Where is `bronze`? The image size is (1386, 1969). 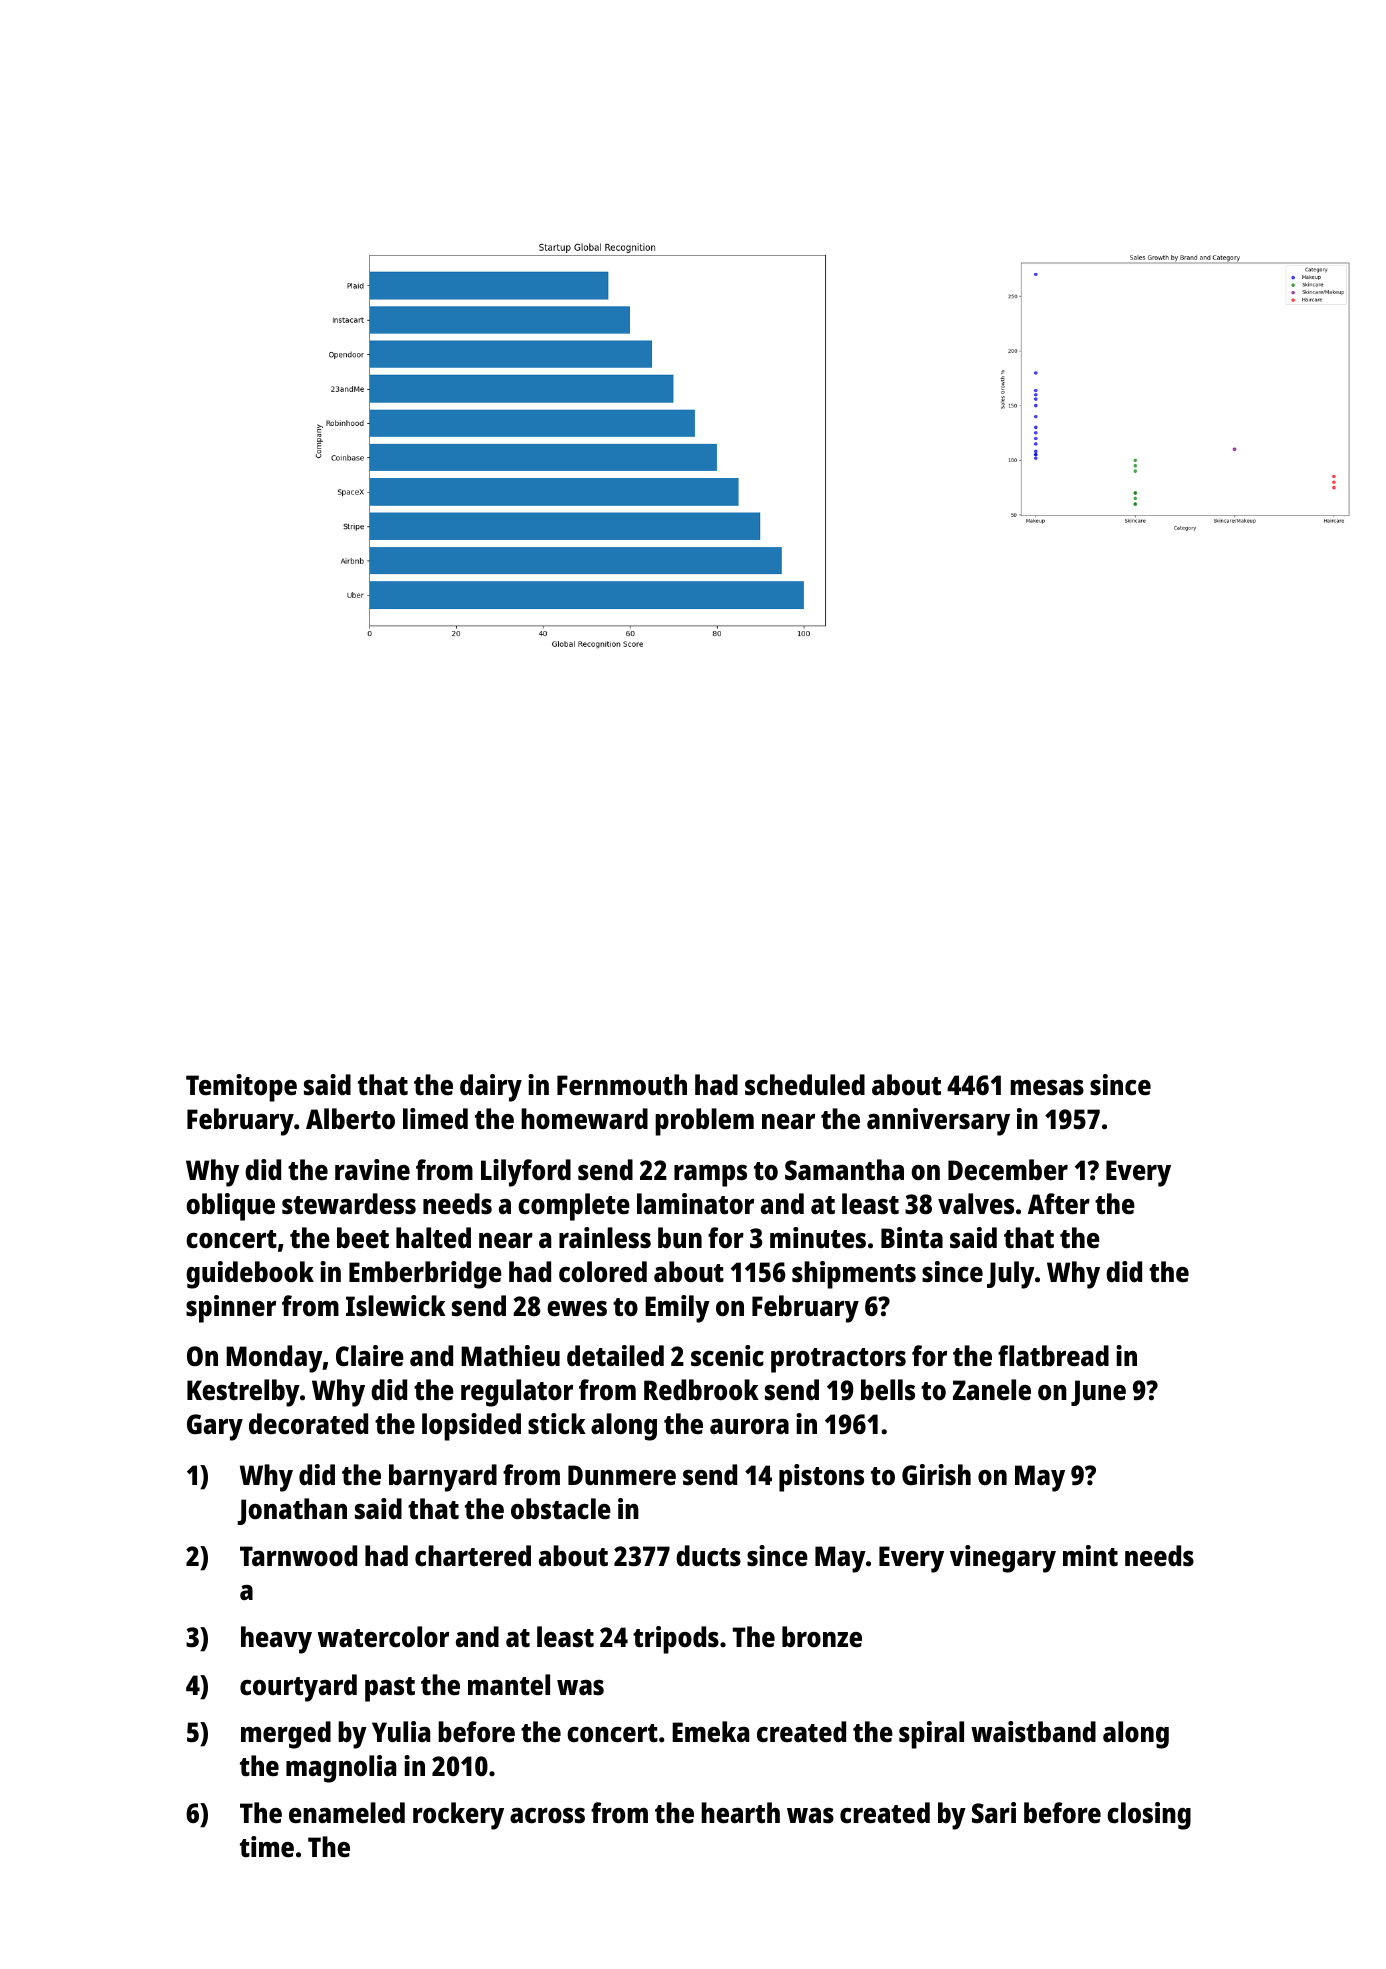 bronze is located at coordinates (822, 1637).
